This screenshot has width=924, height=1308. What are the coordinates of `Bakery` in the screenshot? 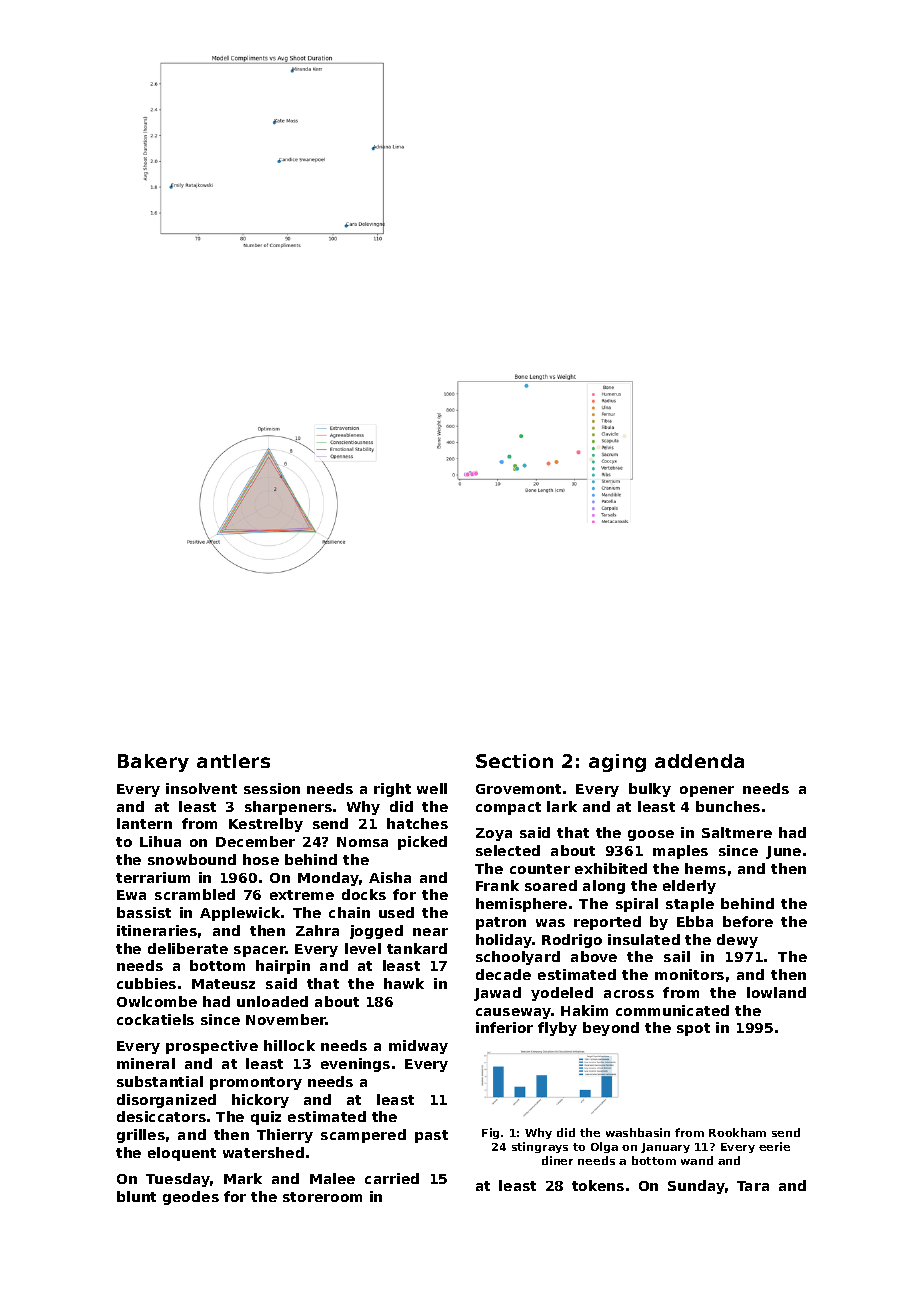 It's located at (153, 763).
